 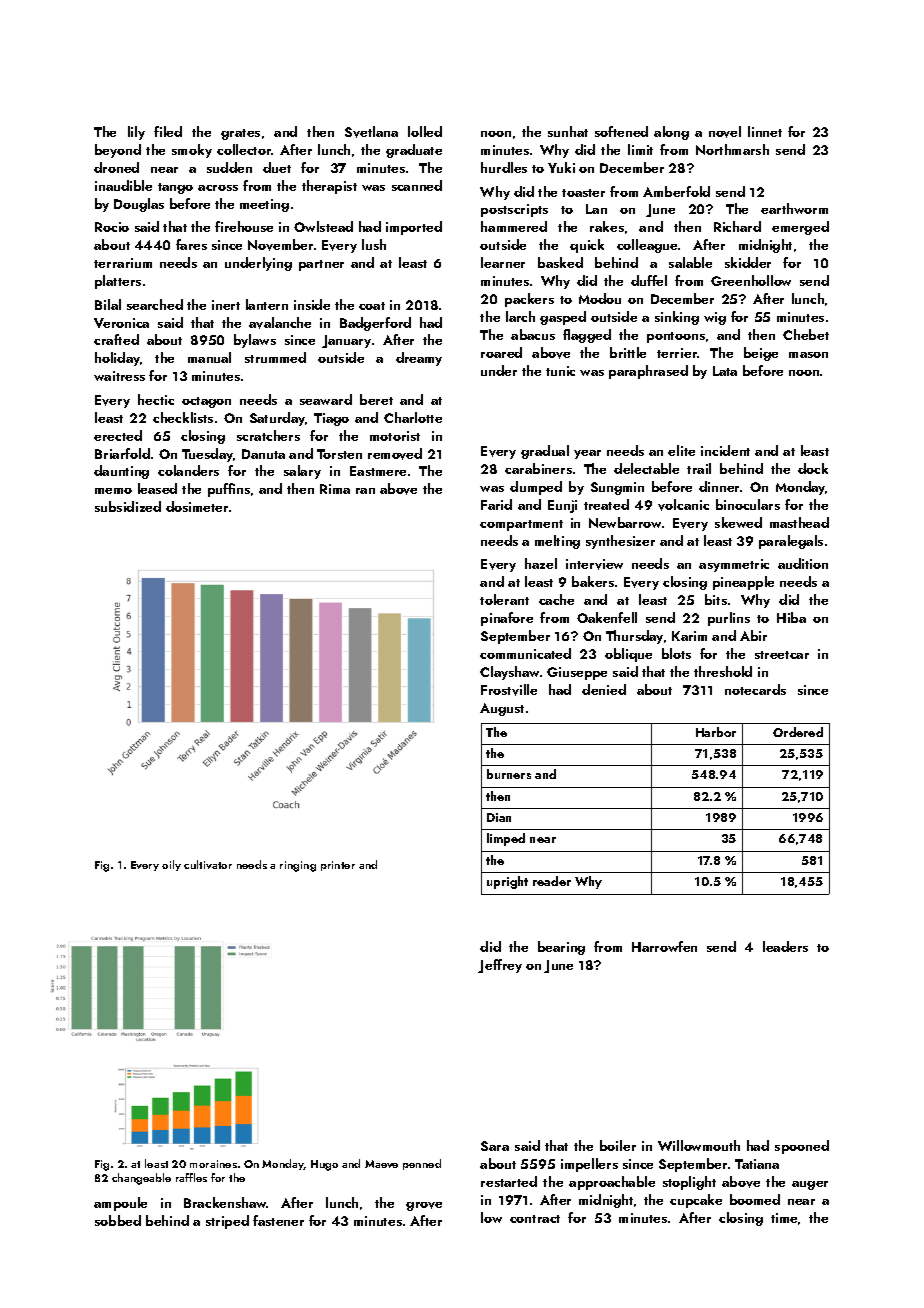 What do you see at coordinates (338, 866) in the page?
I see `printer` at bounding box center [338, 866].
